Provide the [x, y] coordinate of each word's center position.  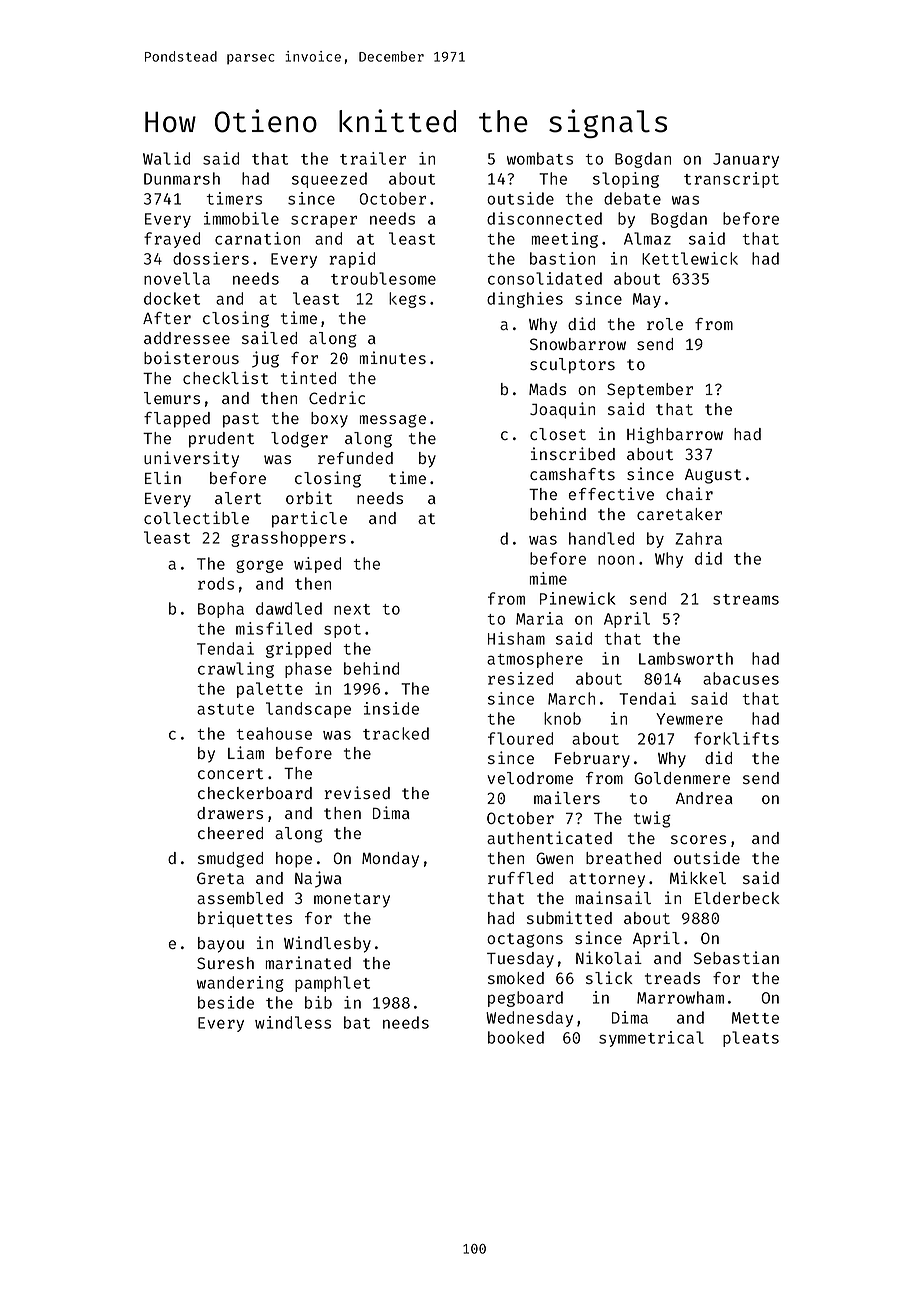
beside [226, 1002]
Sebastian [736, 957]
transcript [731, 180]
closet [558, 434]
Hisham [516, 638]
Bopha [221, 610]
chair [689, 493]
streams [746, 599]
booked [516, 1037]
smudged [230, 860]
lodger [299, 440]
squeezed [329, 180]
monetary [352, 900]
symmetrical [651, 1039]
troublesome [383, 278]
